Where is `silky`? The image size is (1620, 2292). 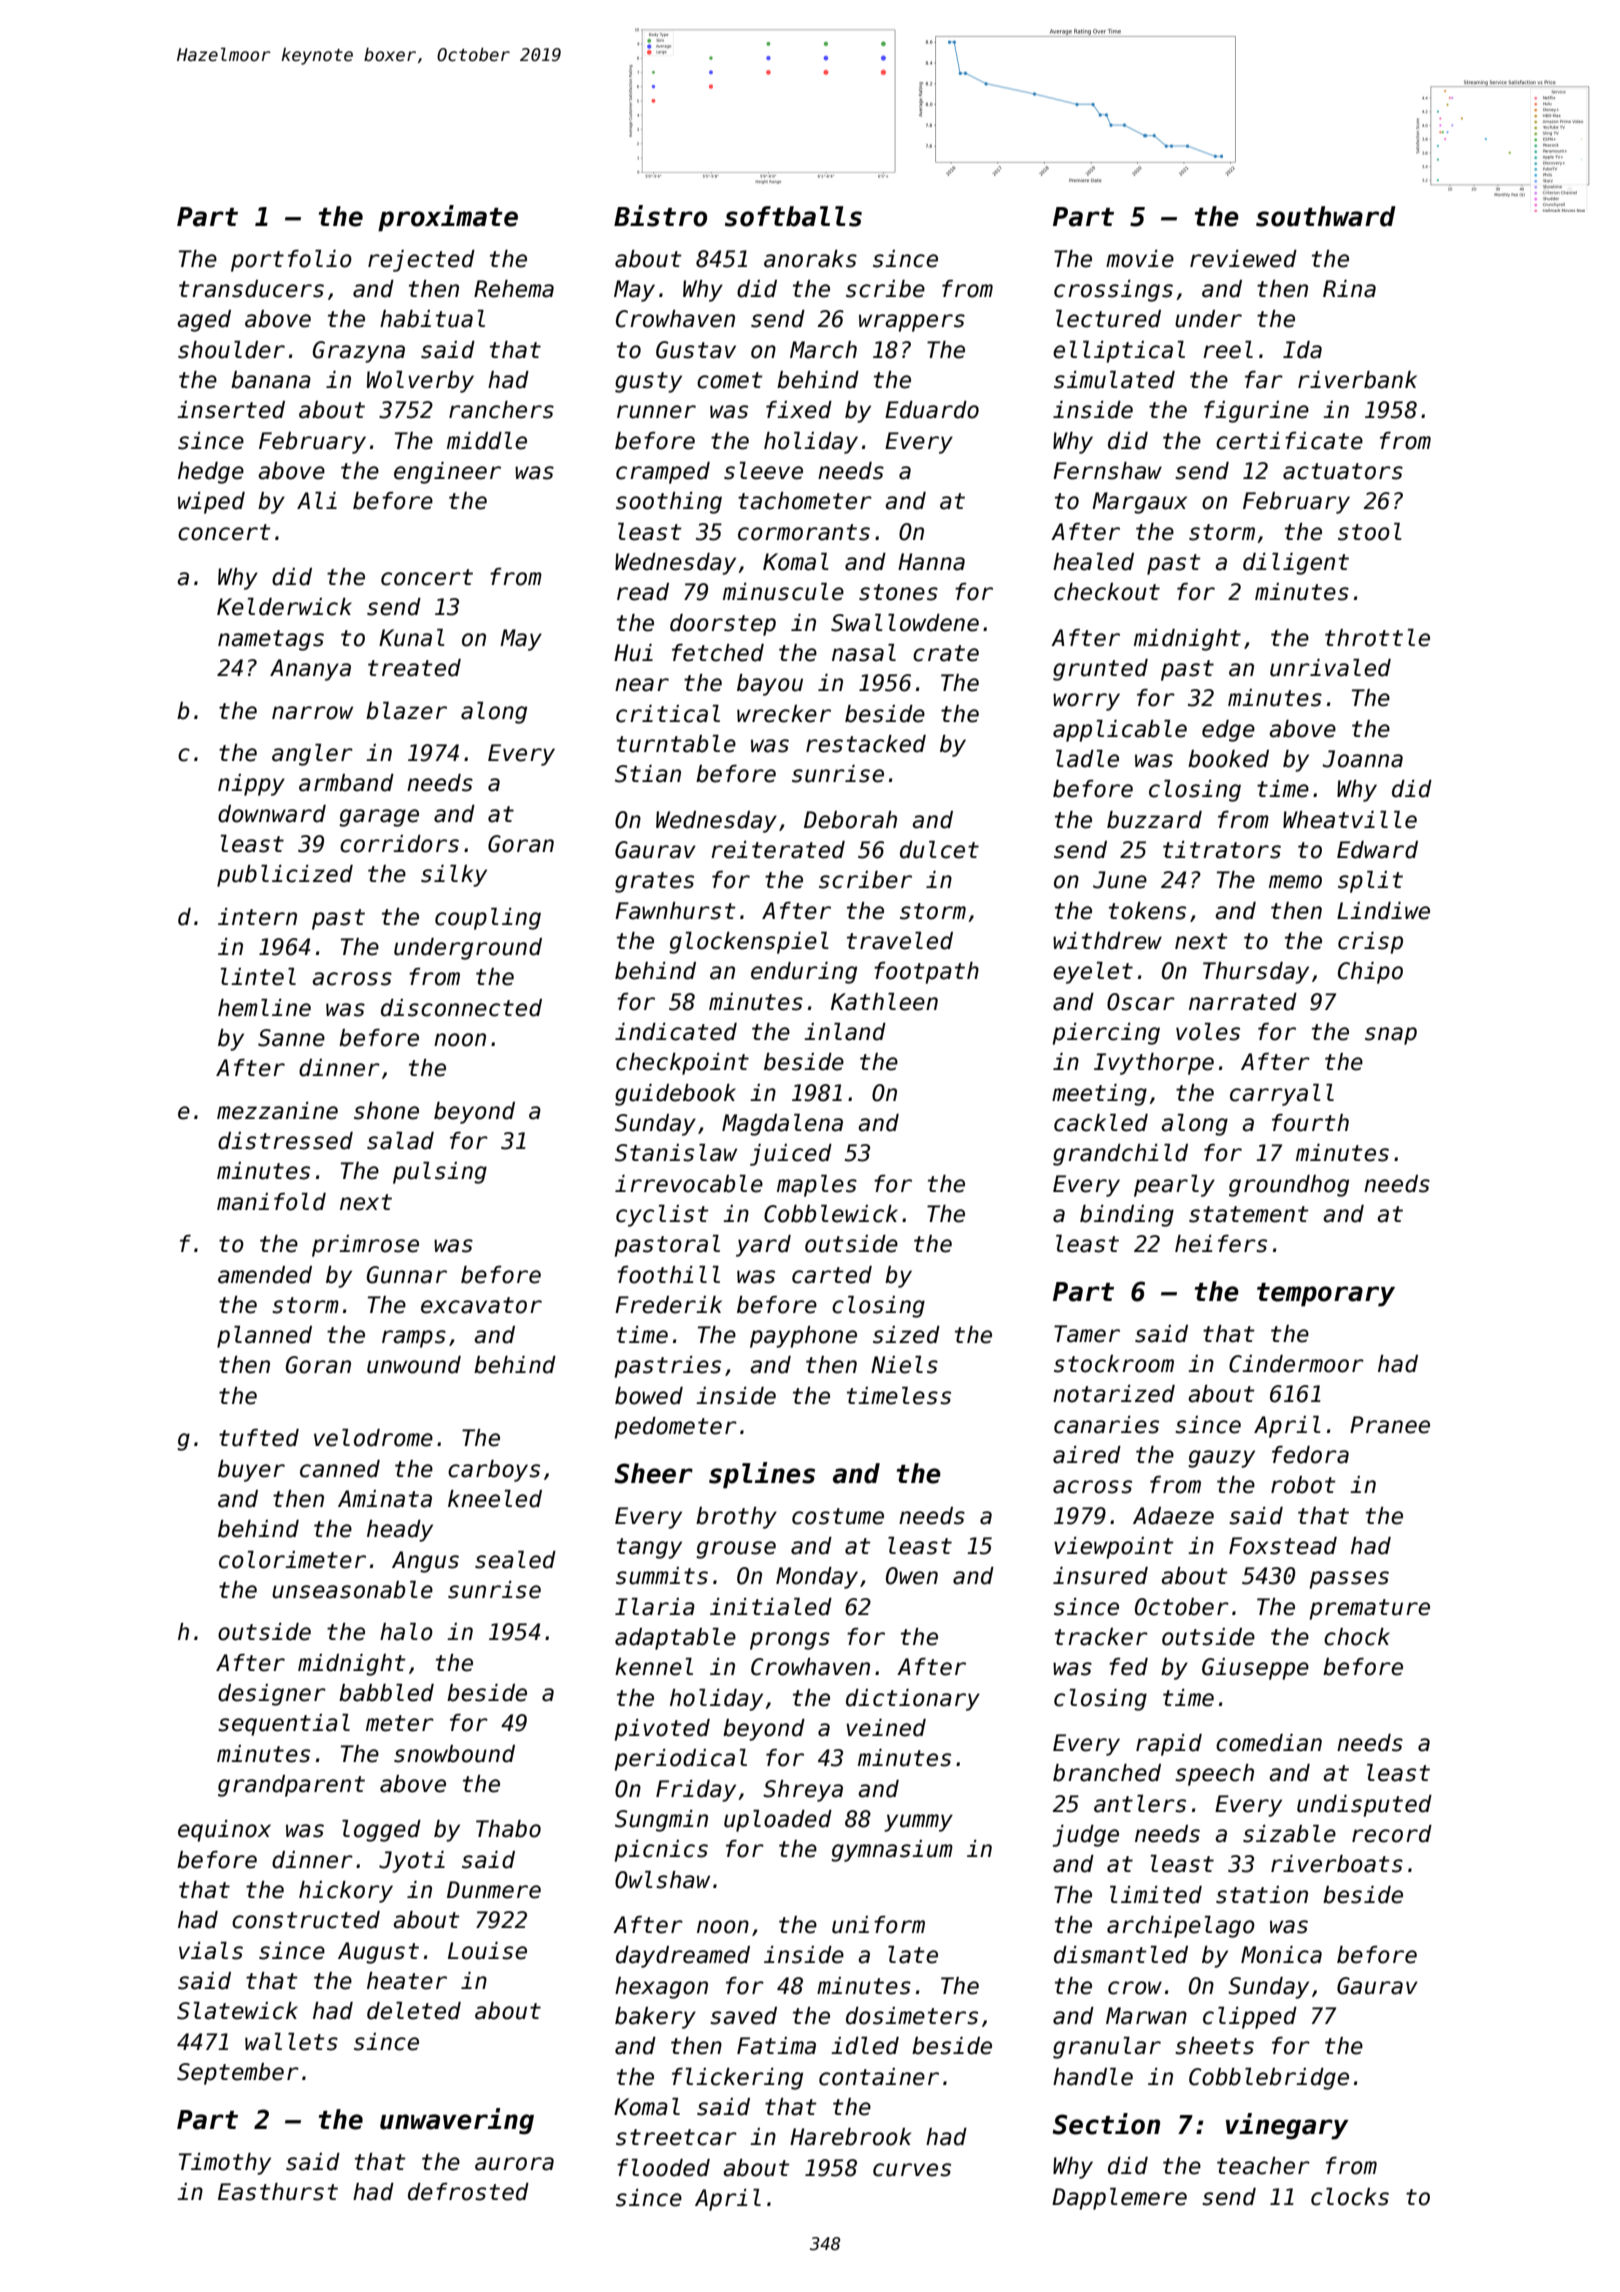
silky is located at coordinates (454, 876).
